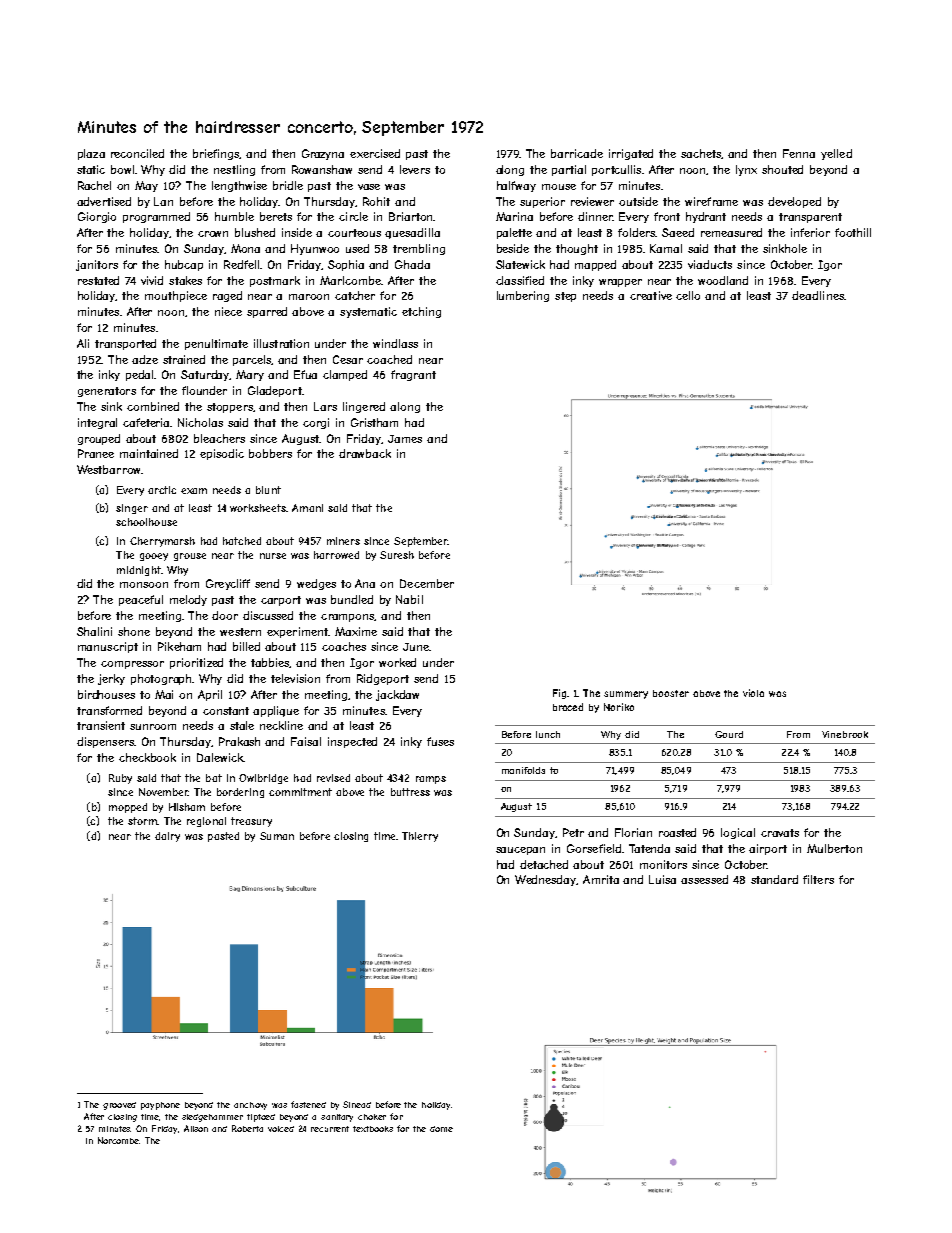  What do you see at coordinates (397, 555) in the screenshot?
I see `Suresh` at bounding box center [397, 555].
